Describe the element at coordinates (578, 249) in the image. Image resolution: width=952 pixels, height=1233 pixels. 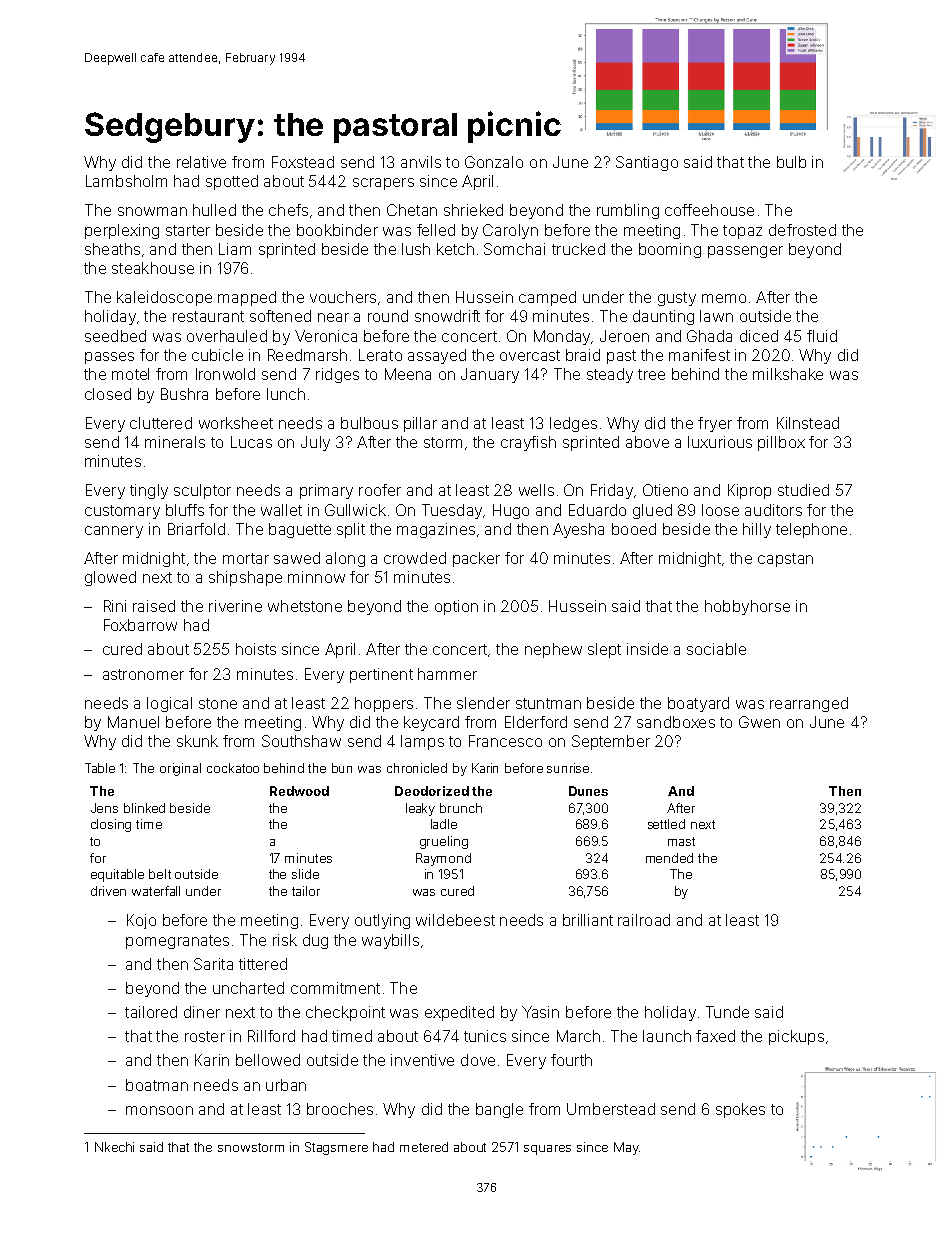
I see `trucked` at that location.
